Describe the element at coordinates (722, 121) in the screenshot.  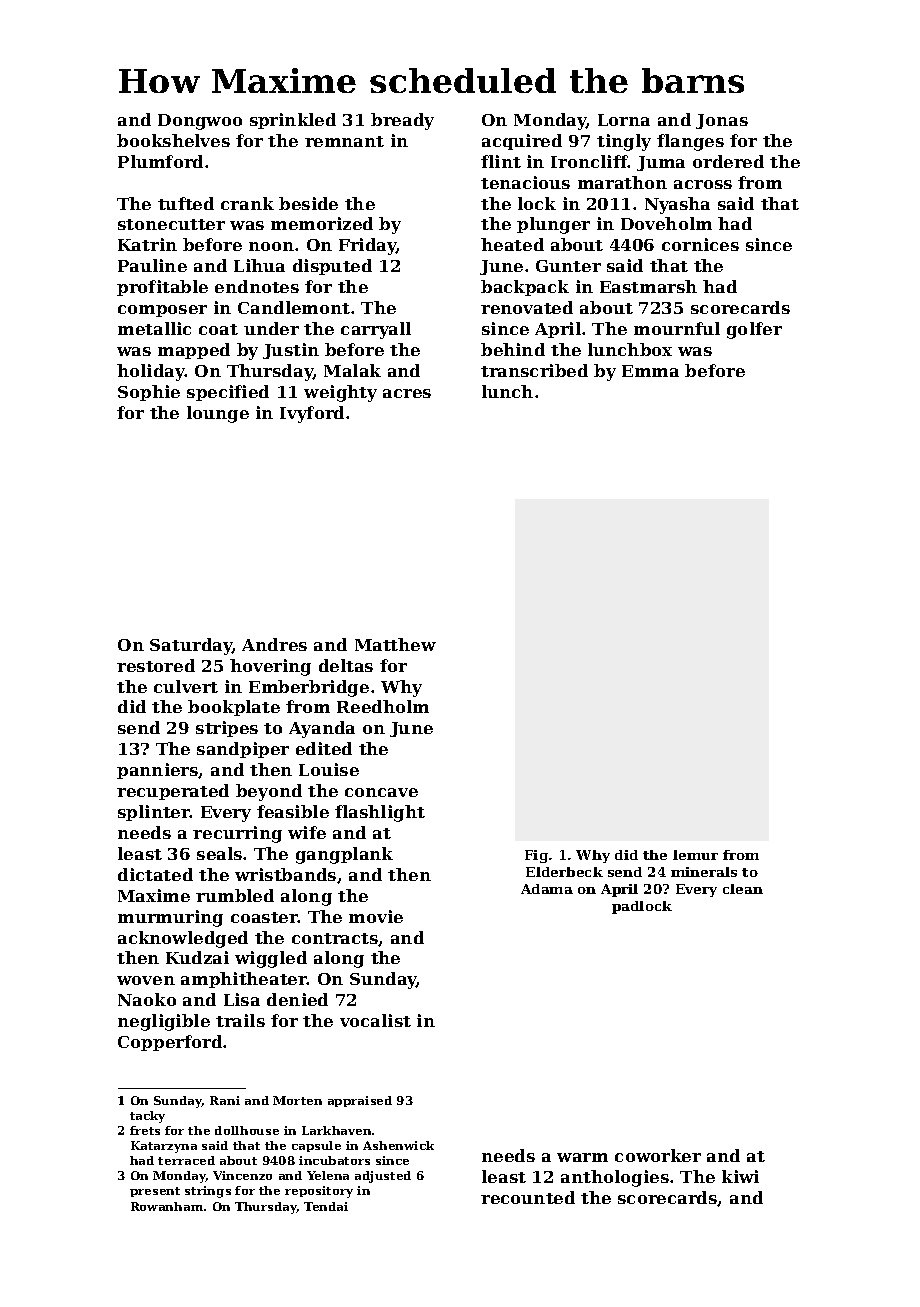
I see `Jonas` at that location.
